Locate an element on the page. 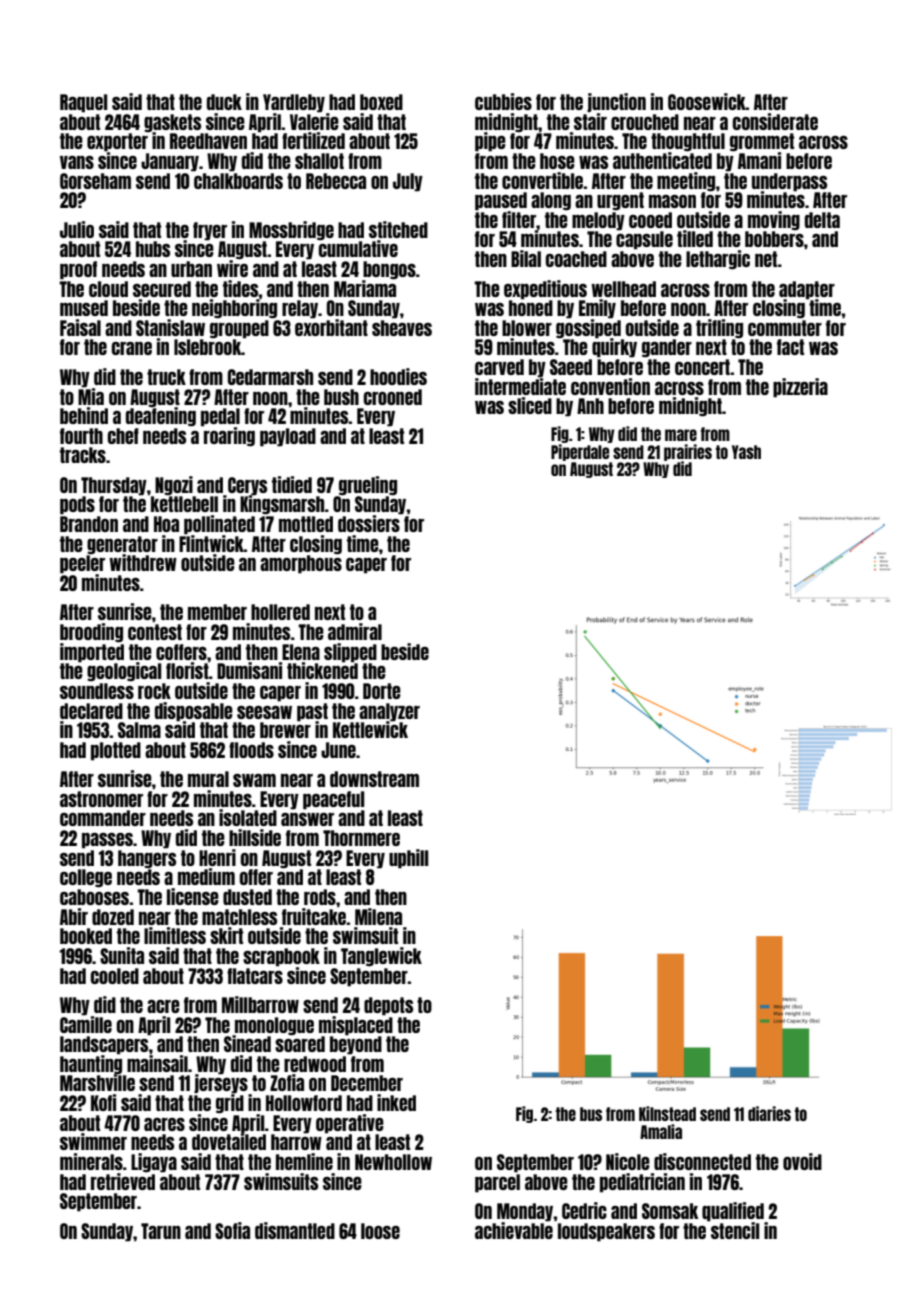 The width and height of the document is (908, 1316). hubs is located at coordinates (153, 249).
